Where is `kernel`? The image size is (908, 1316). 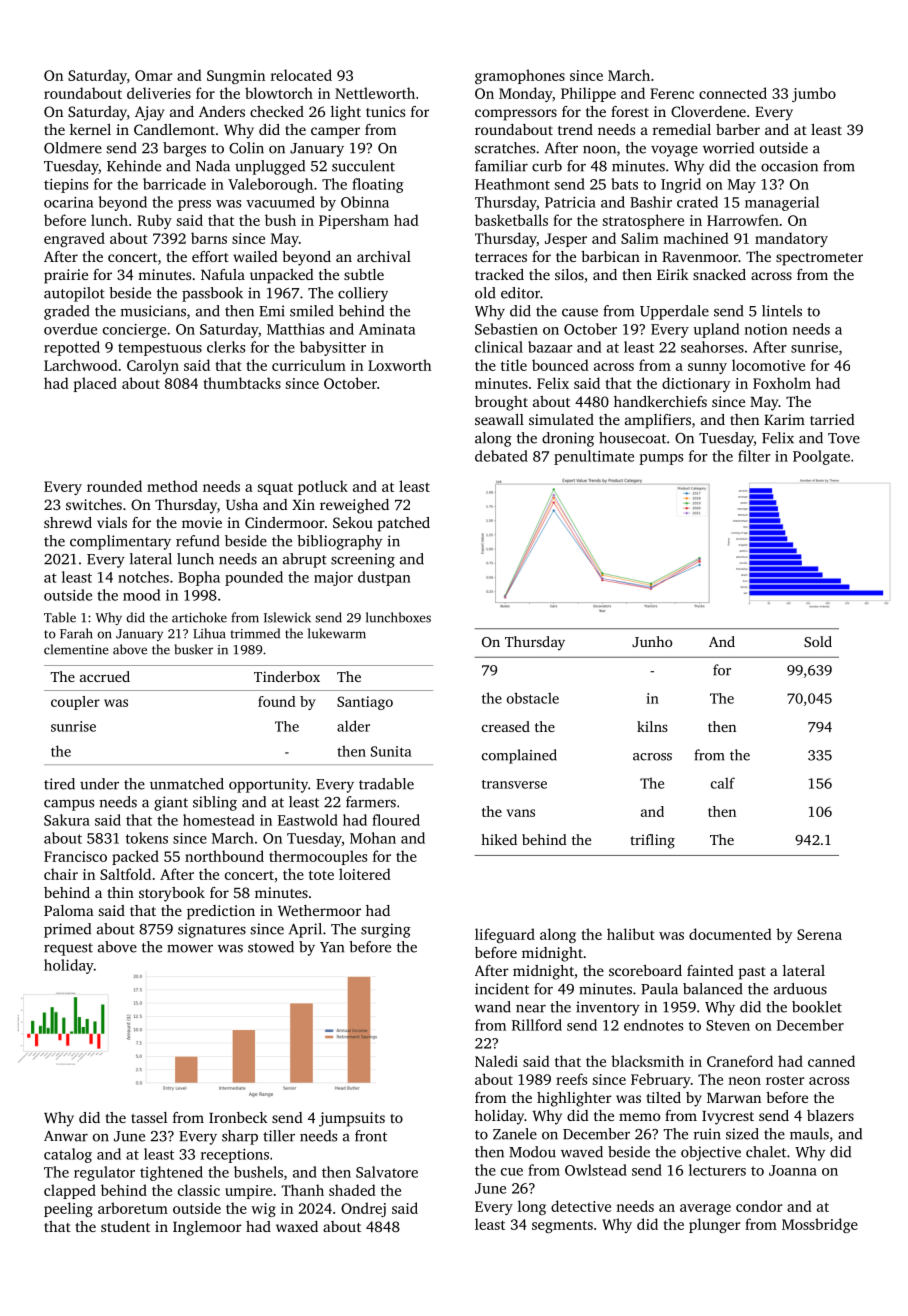
kernel is located at coordinates (90, 129).
